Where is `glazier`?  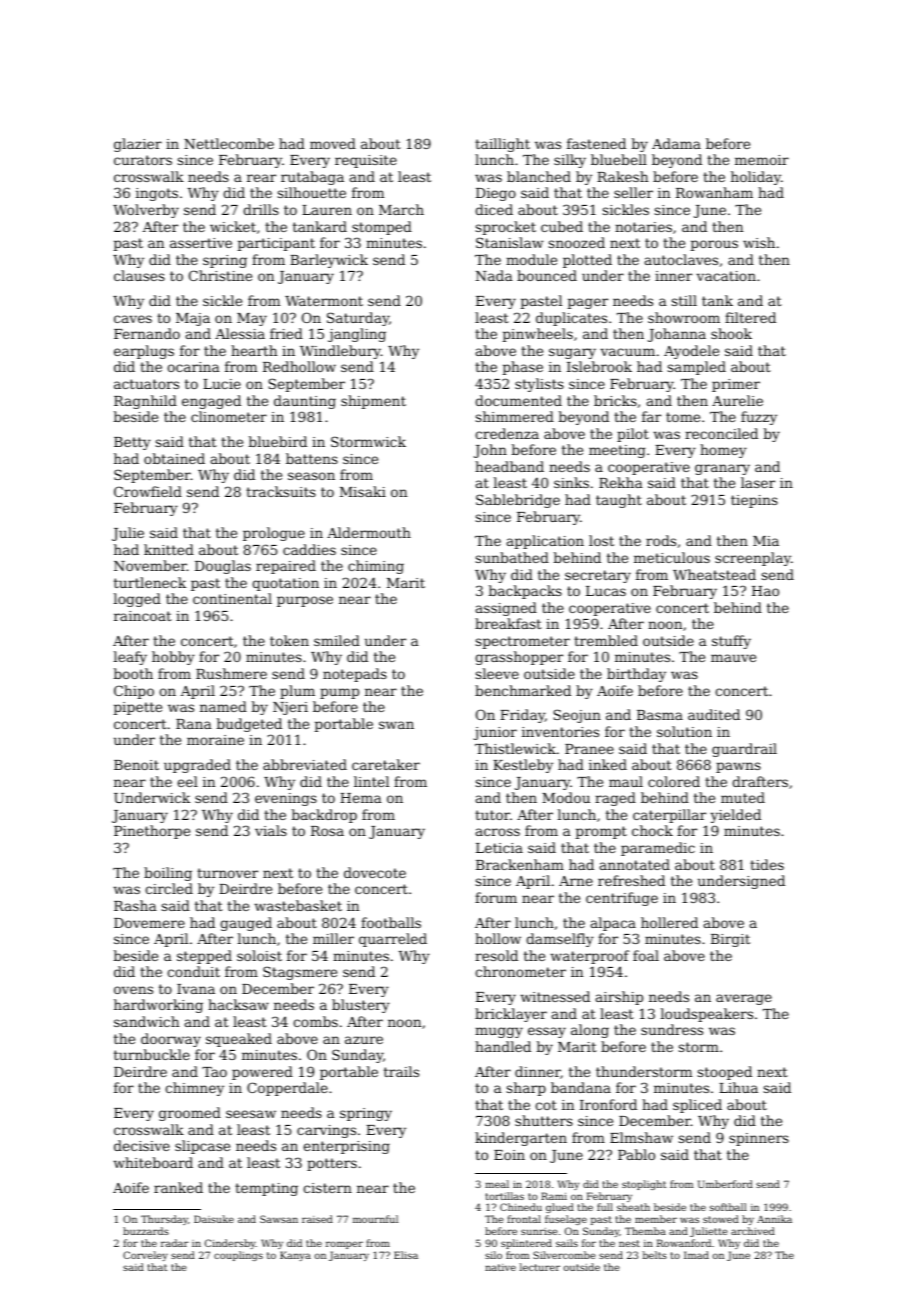
glazier is located at coordinates (138, 145).
